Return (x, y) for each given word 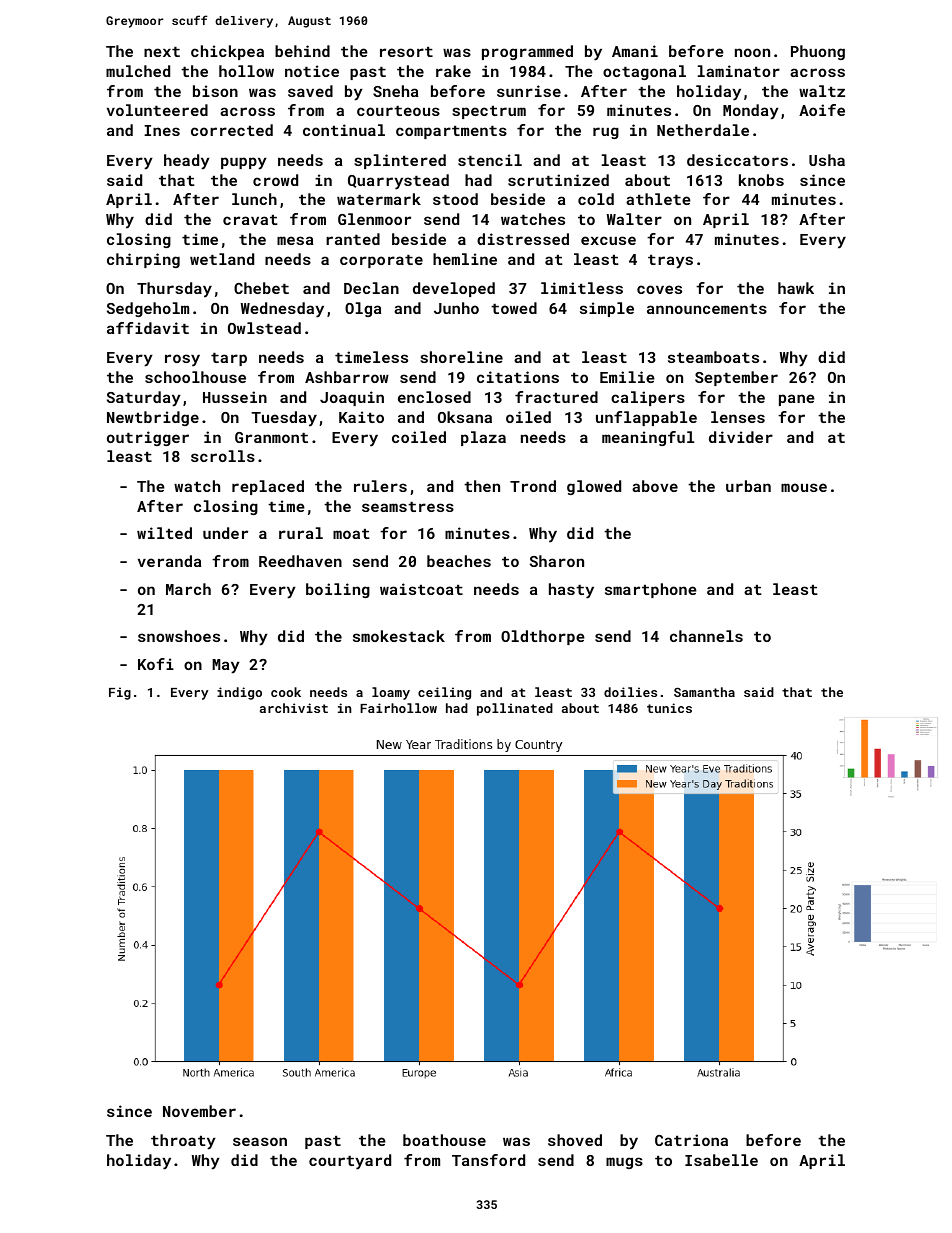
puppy (244, 163)
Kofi (156, 664)
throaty (183, 1142)
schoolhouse (195, 377)
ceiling (444, 693)
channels (706, 636)
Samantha (704, 692)
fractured (556, 397)
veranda (169, 561)
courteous (398, 111)
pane (797, 400)
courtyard (350, 1162)
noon (752, 52)
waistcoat (421, 589)
